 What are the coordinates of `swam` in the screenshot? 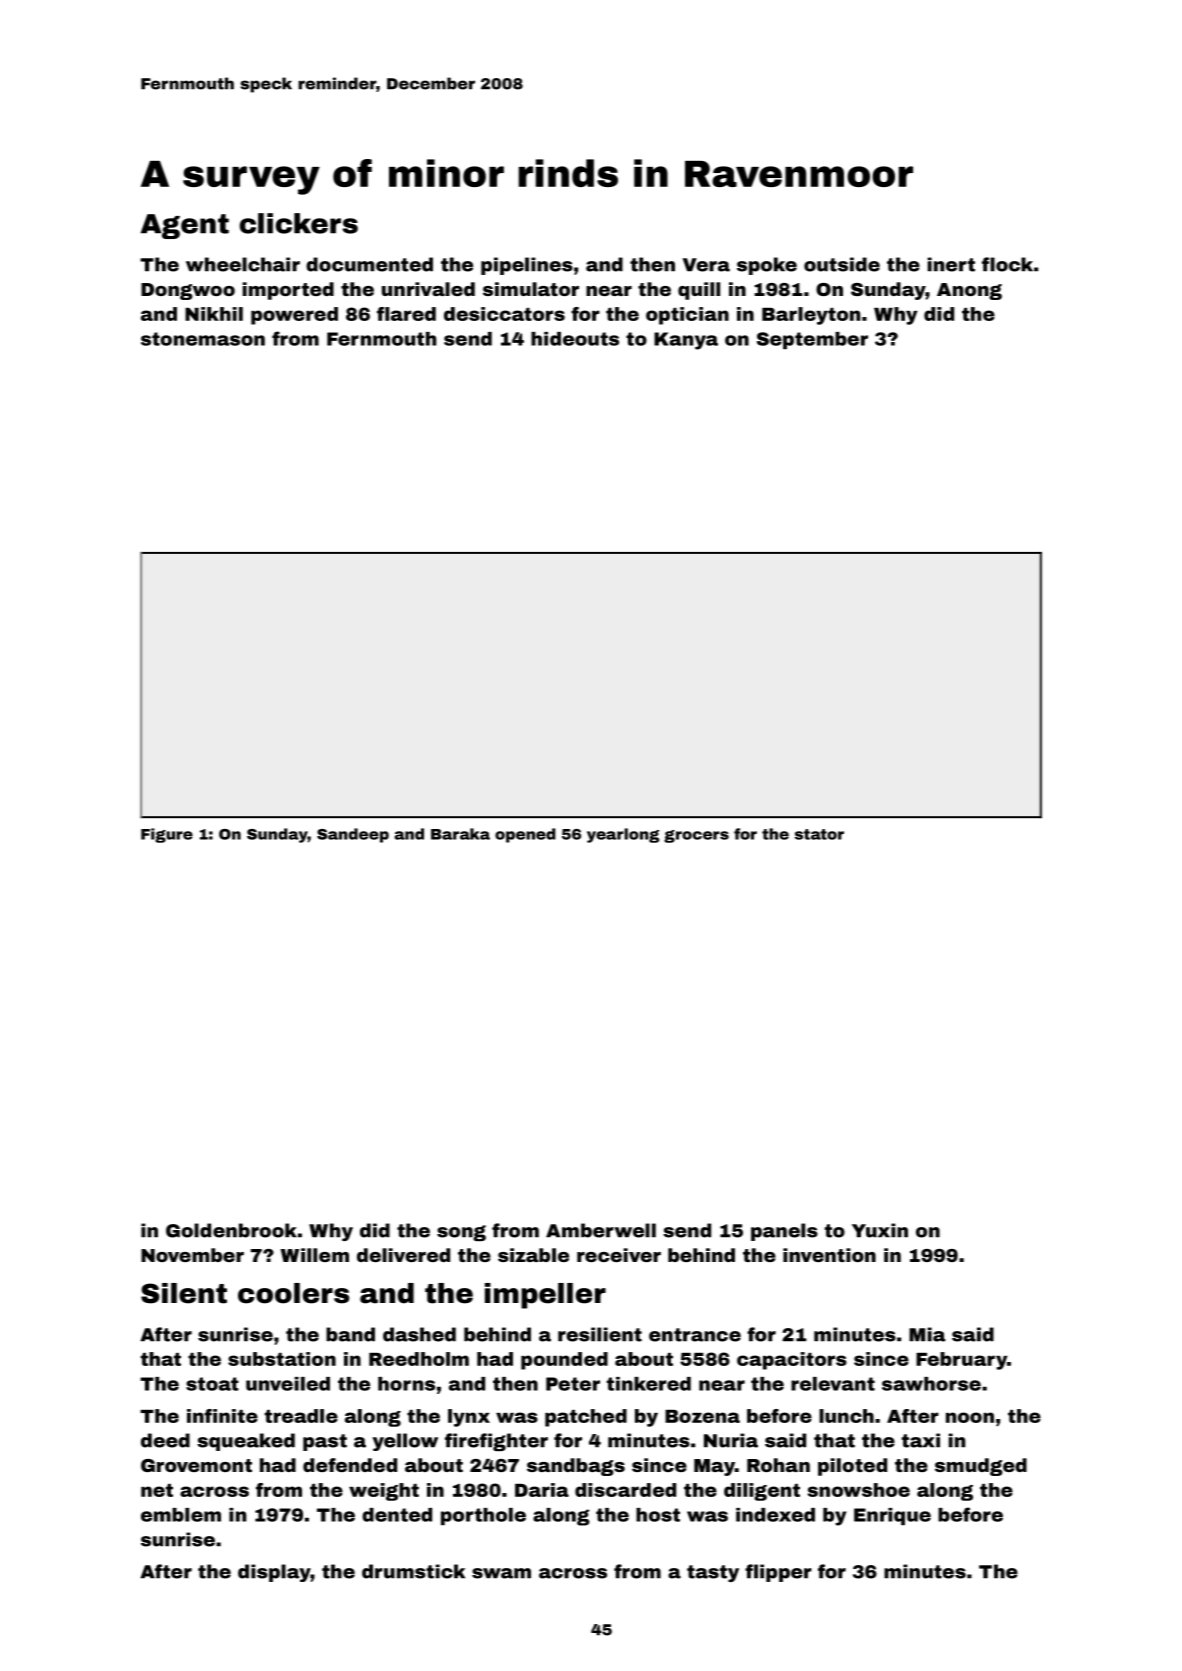 It's located at (501, 1573).
